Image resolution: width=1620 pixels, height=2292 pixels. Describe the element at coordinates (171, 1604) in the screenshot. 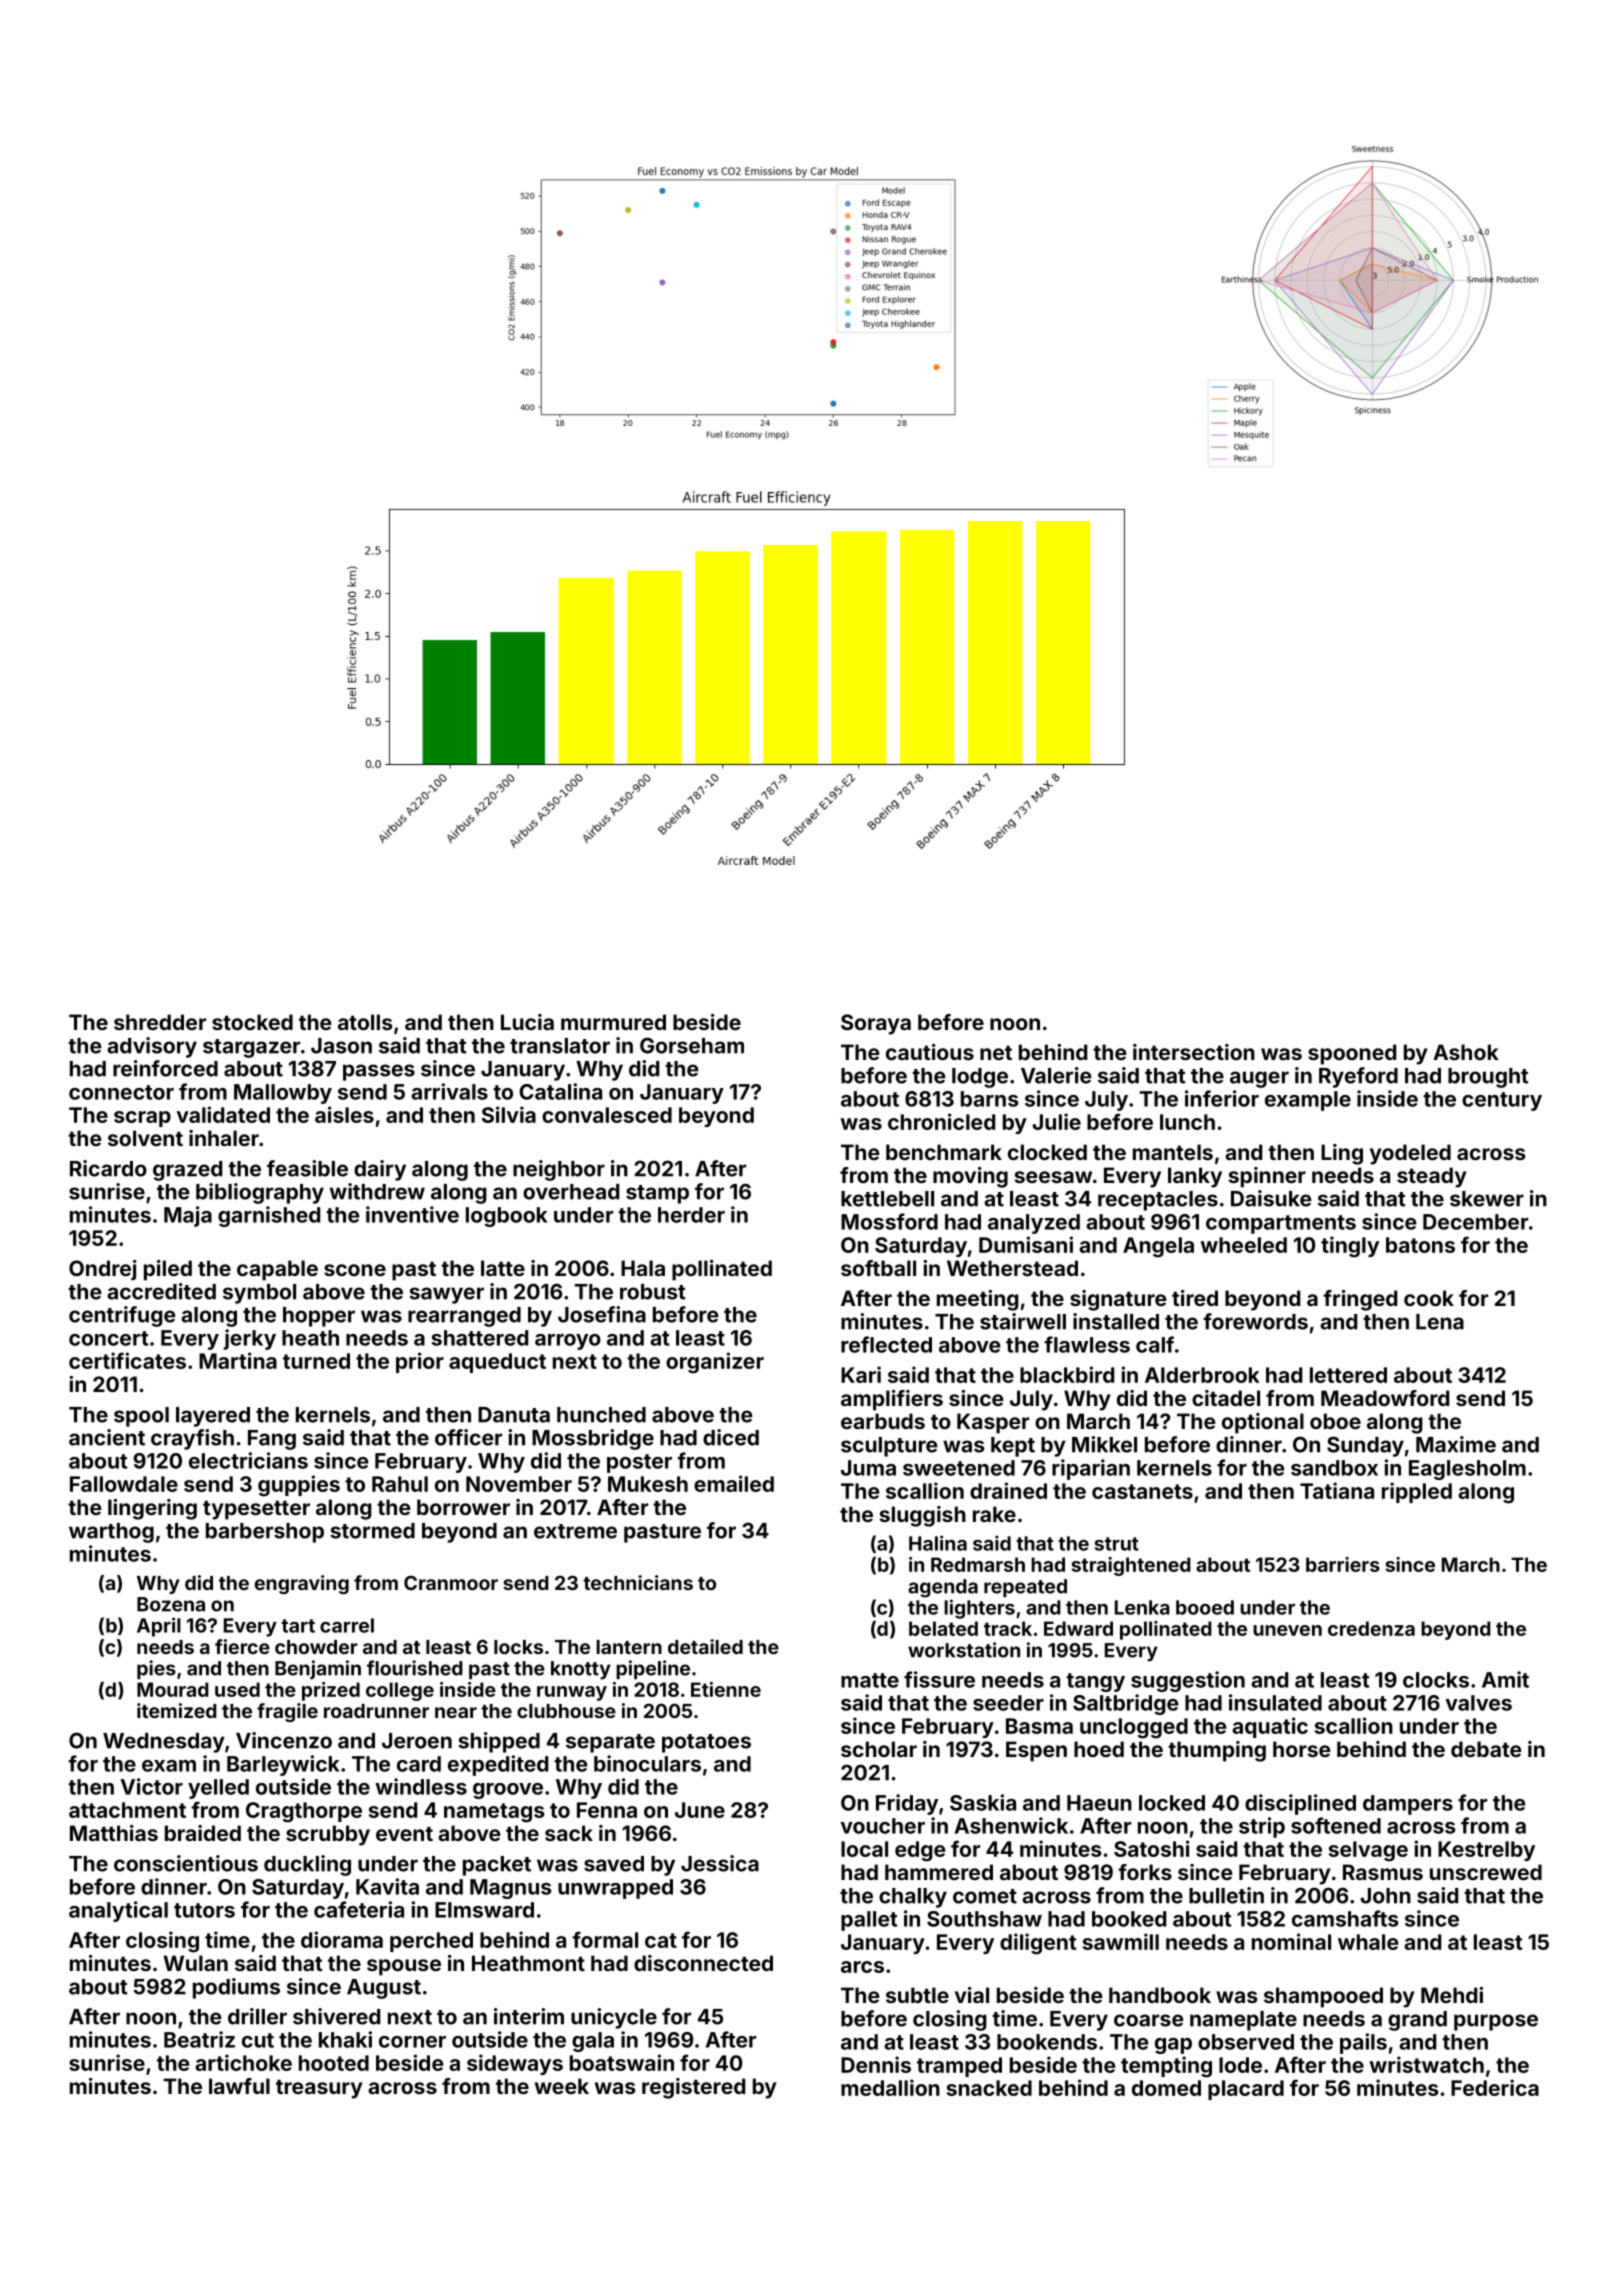

I see `Bozena` at that location.
